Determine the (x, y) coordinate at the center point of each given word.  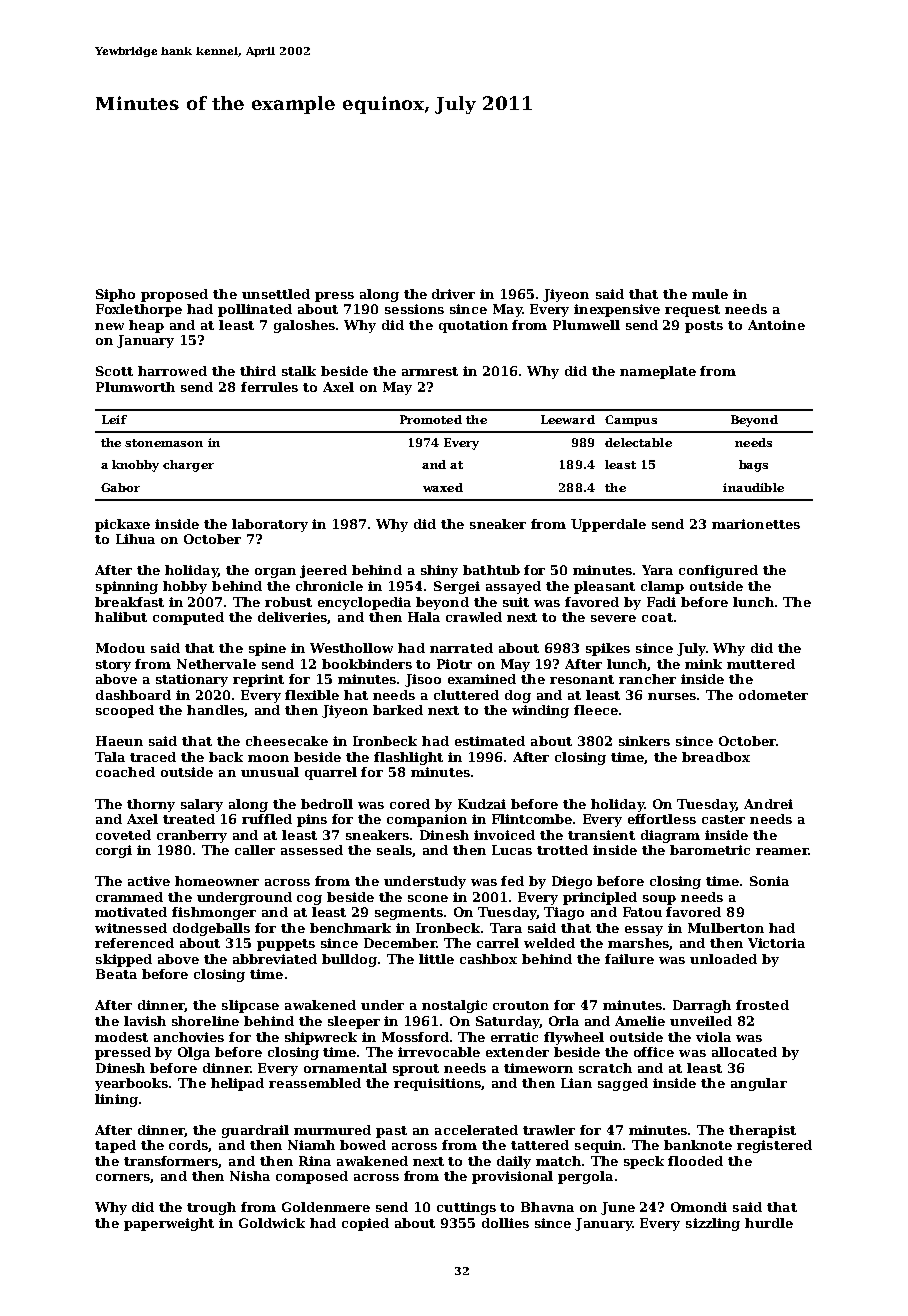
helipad (237, 1084)
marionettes (756, 524)
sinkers (644, 741)
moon (268, 758)
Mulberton (726, 928)
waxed (443, 487)
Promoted (431, 419)
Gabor (120, 487)
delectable (638, 442)
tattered (540, 1145)
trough (211, 1208)
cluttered (466, 695)
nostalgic (454, 1006)
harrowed (172, 371)
